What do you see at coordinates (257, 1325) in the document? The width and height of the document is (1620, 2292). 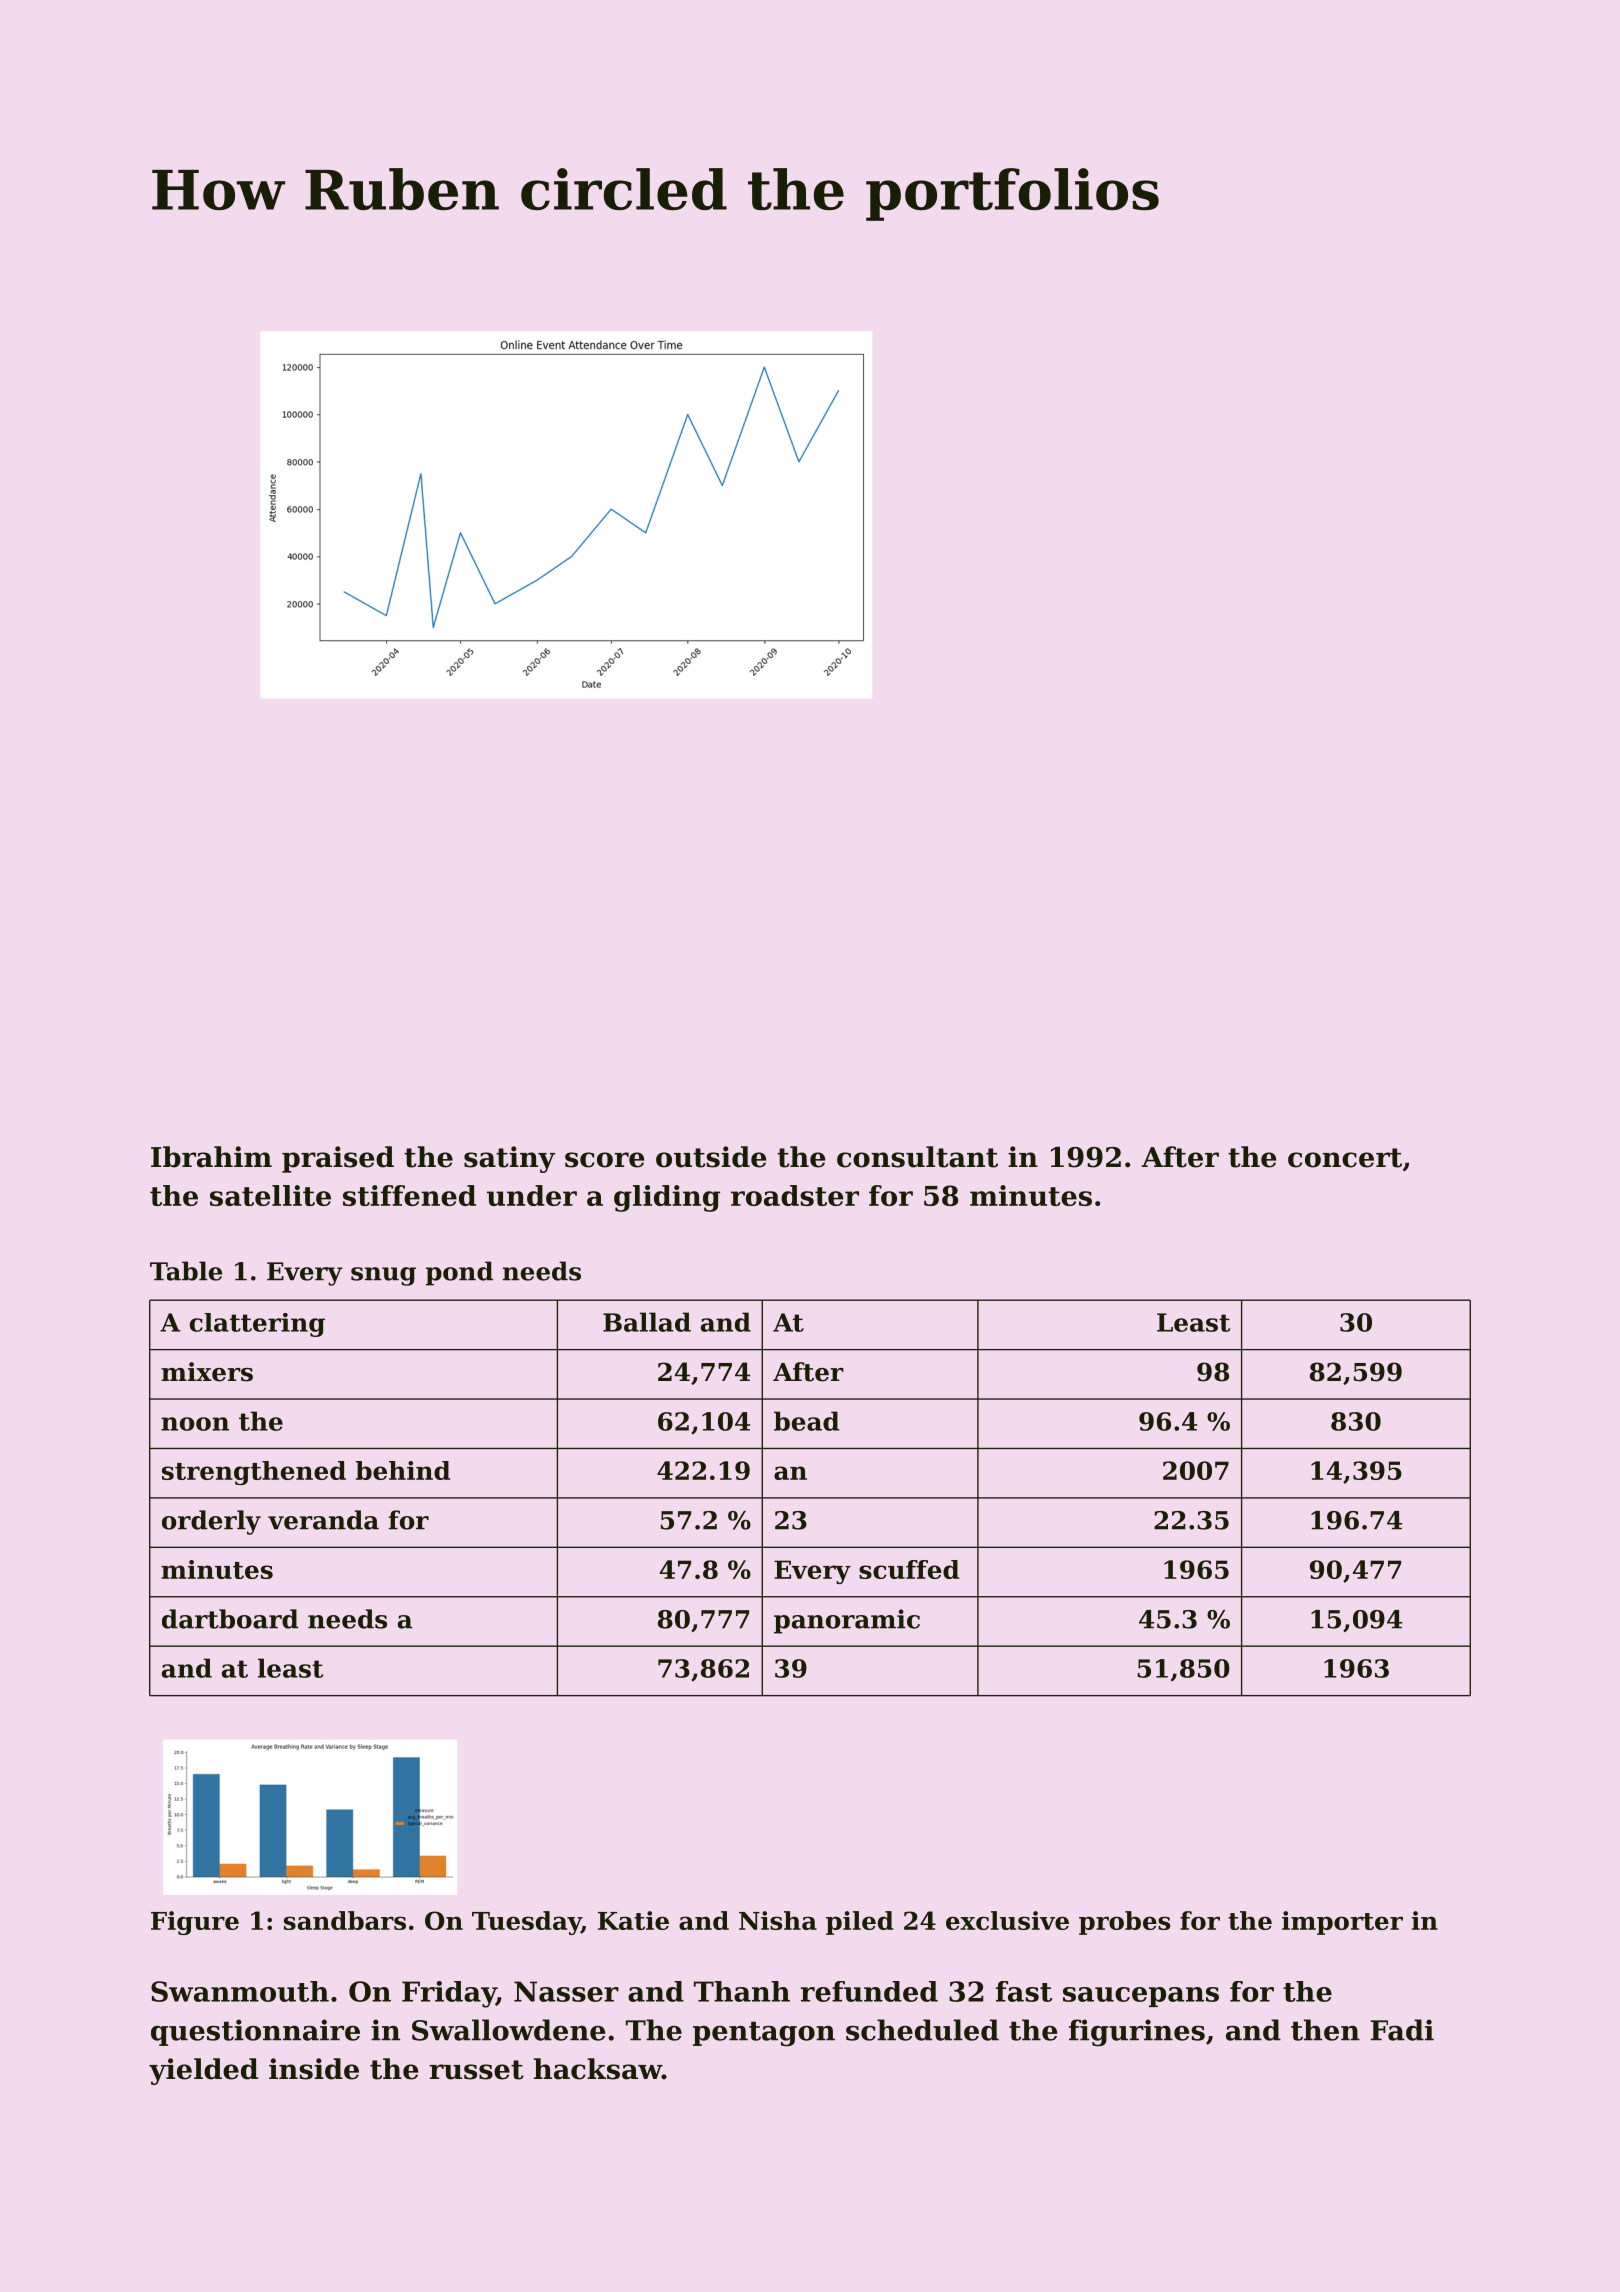 I see `clattering` at bounding box center [257, 1325].
